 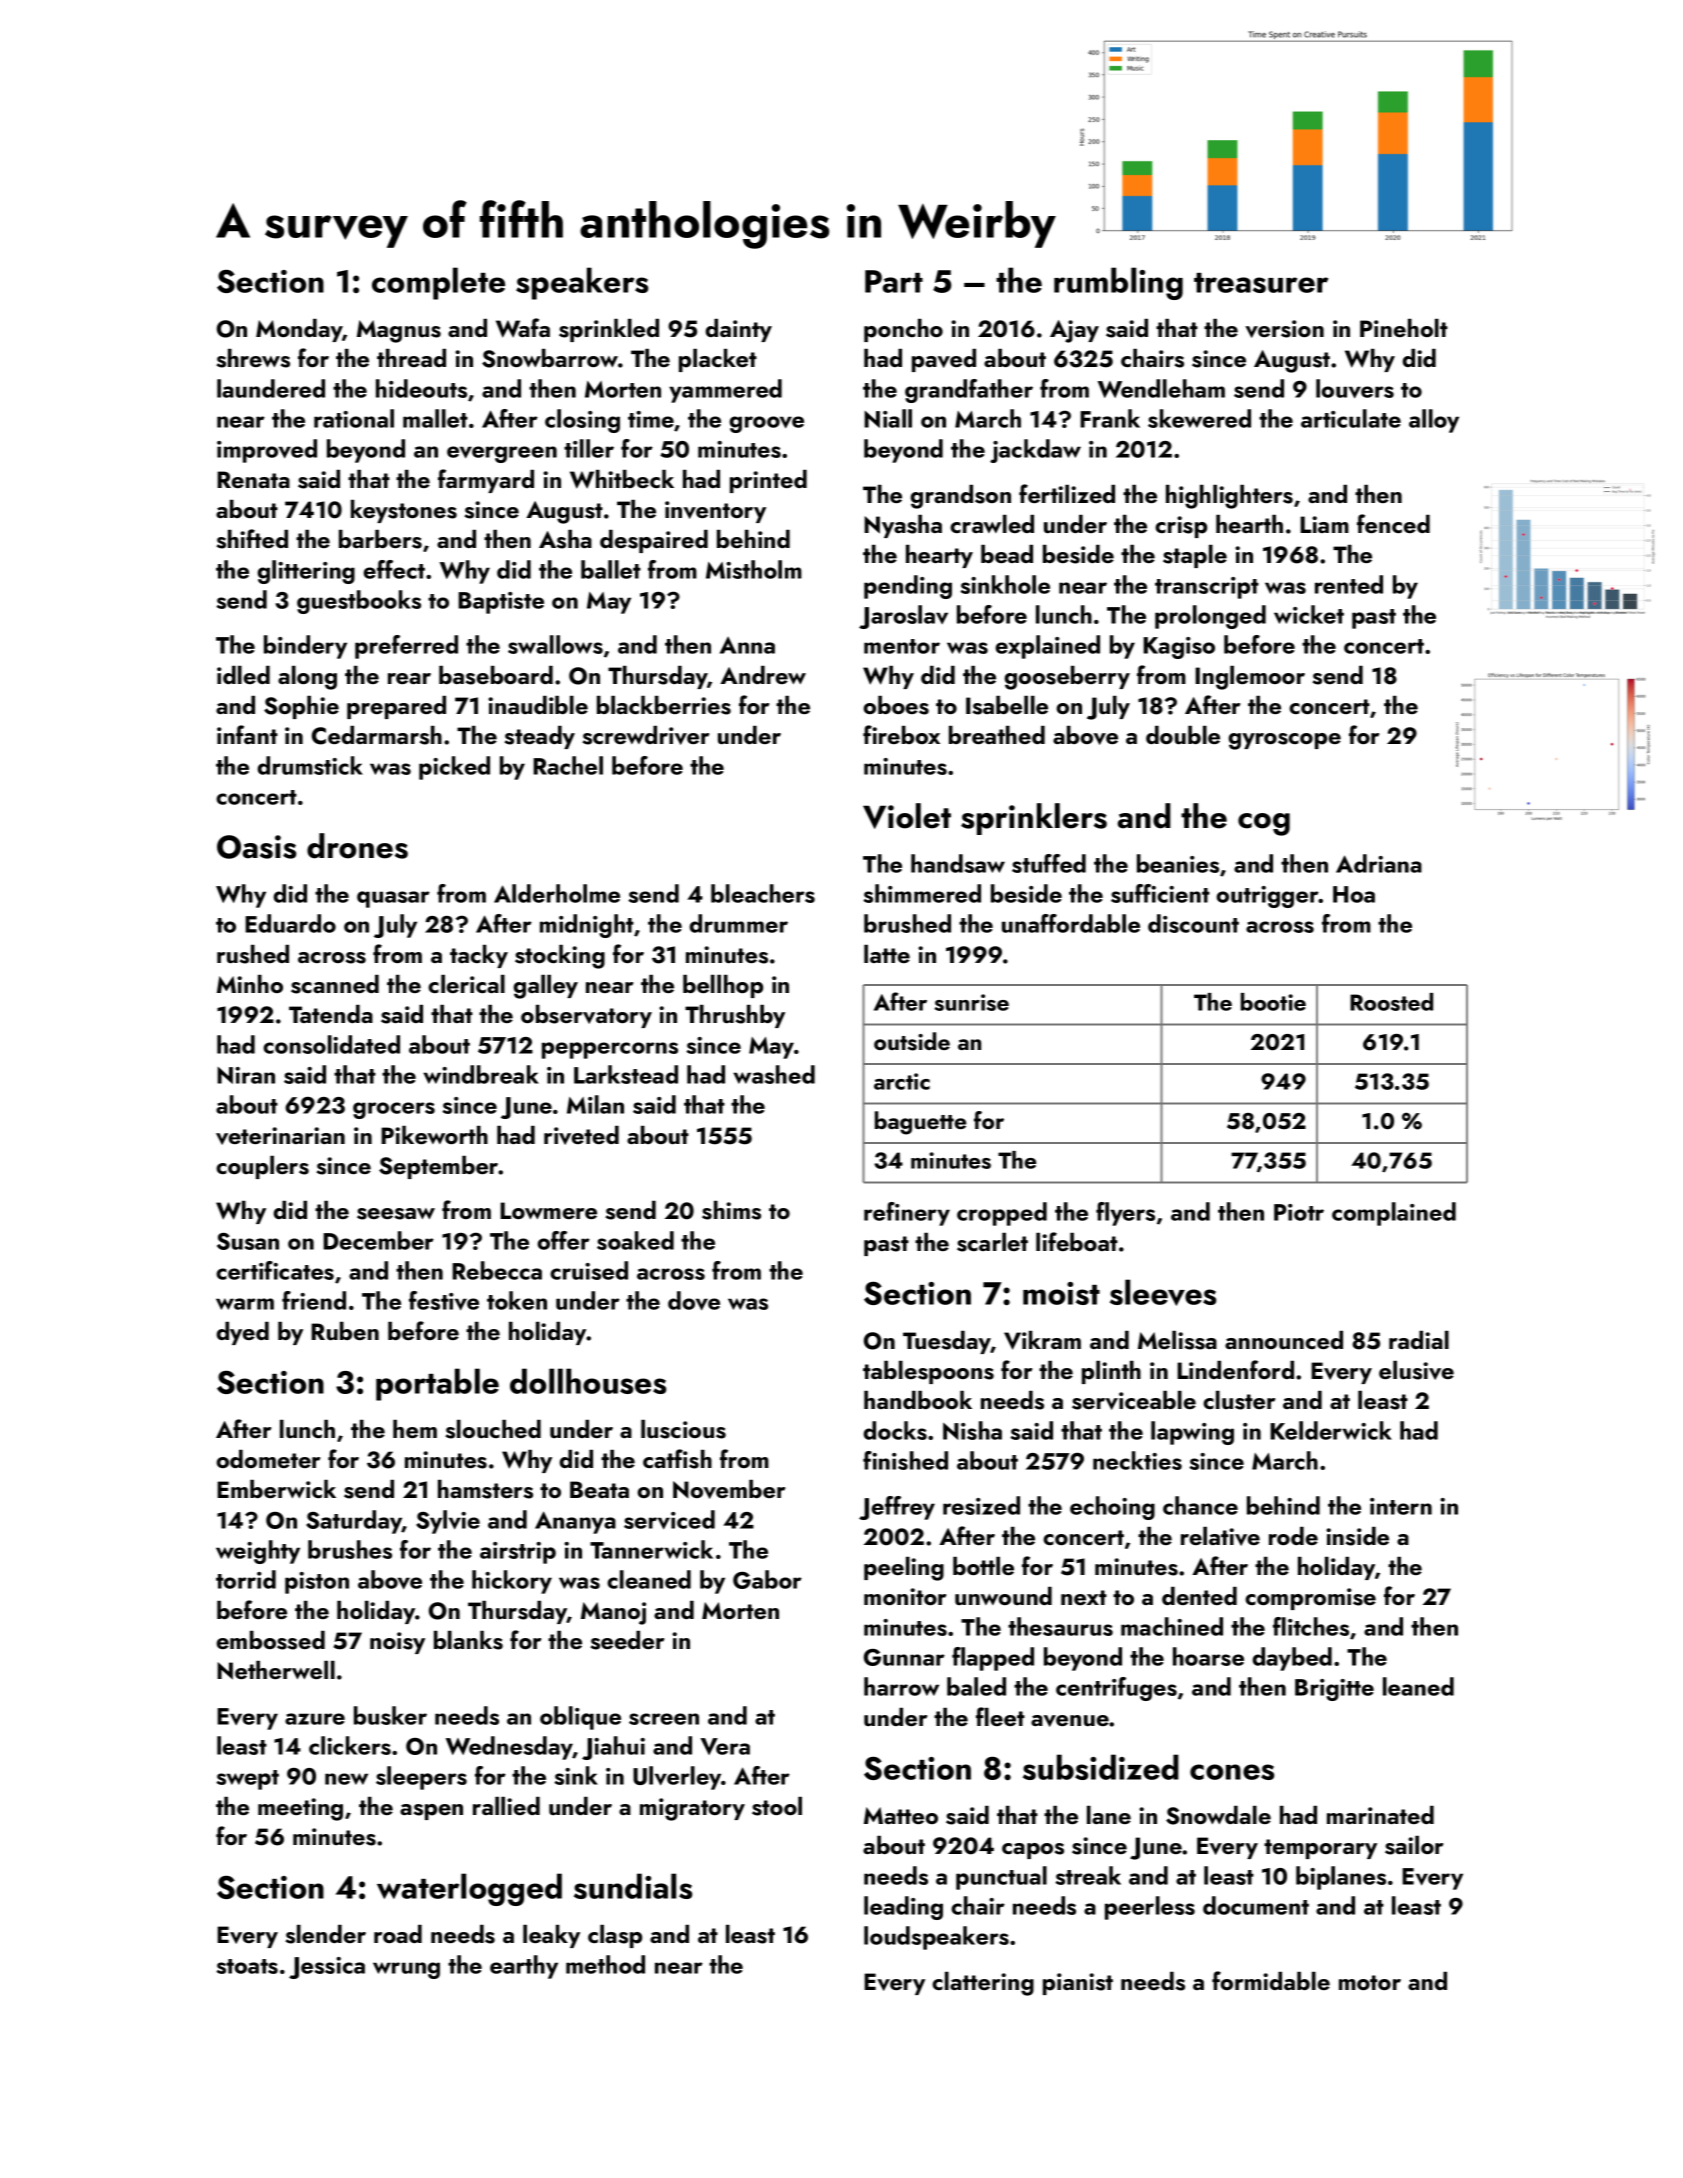 I want to click on complete, so click(x=438, y=283).
